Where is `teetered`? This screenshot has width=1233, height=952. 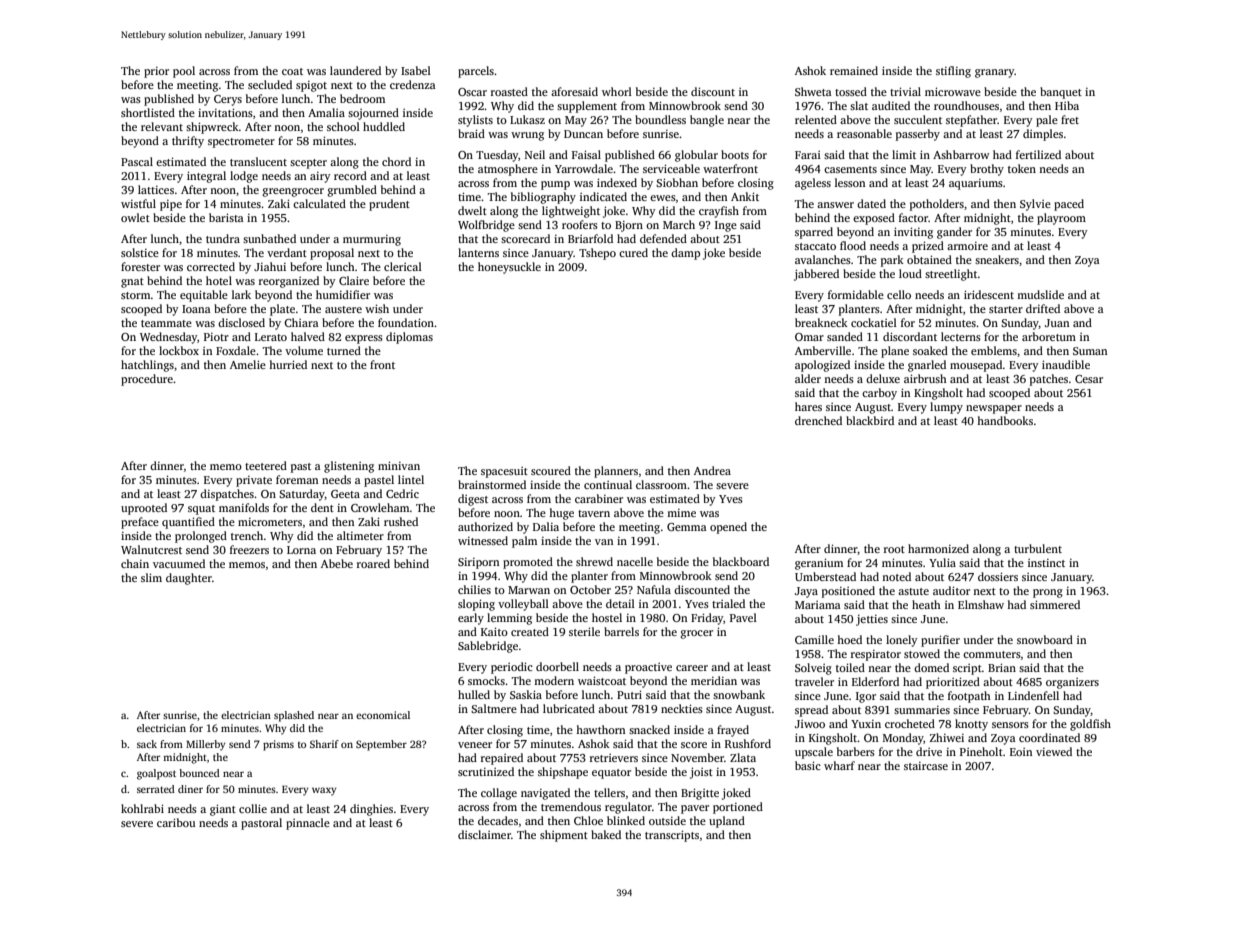
teetered is located at coordinates (266, 465).
